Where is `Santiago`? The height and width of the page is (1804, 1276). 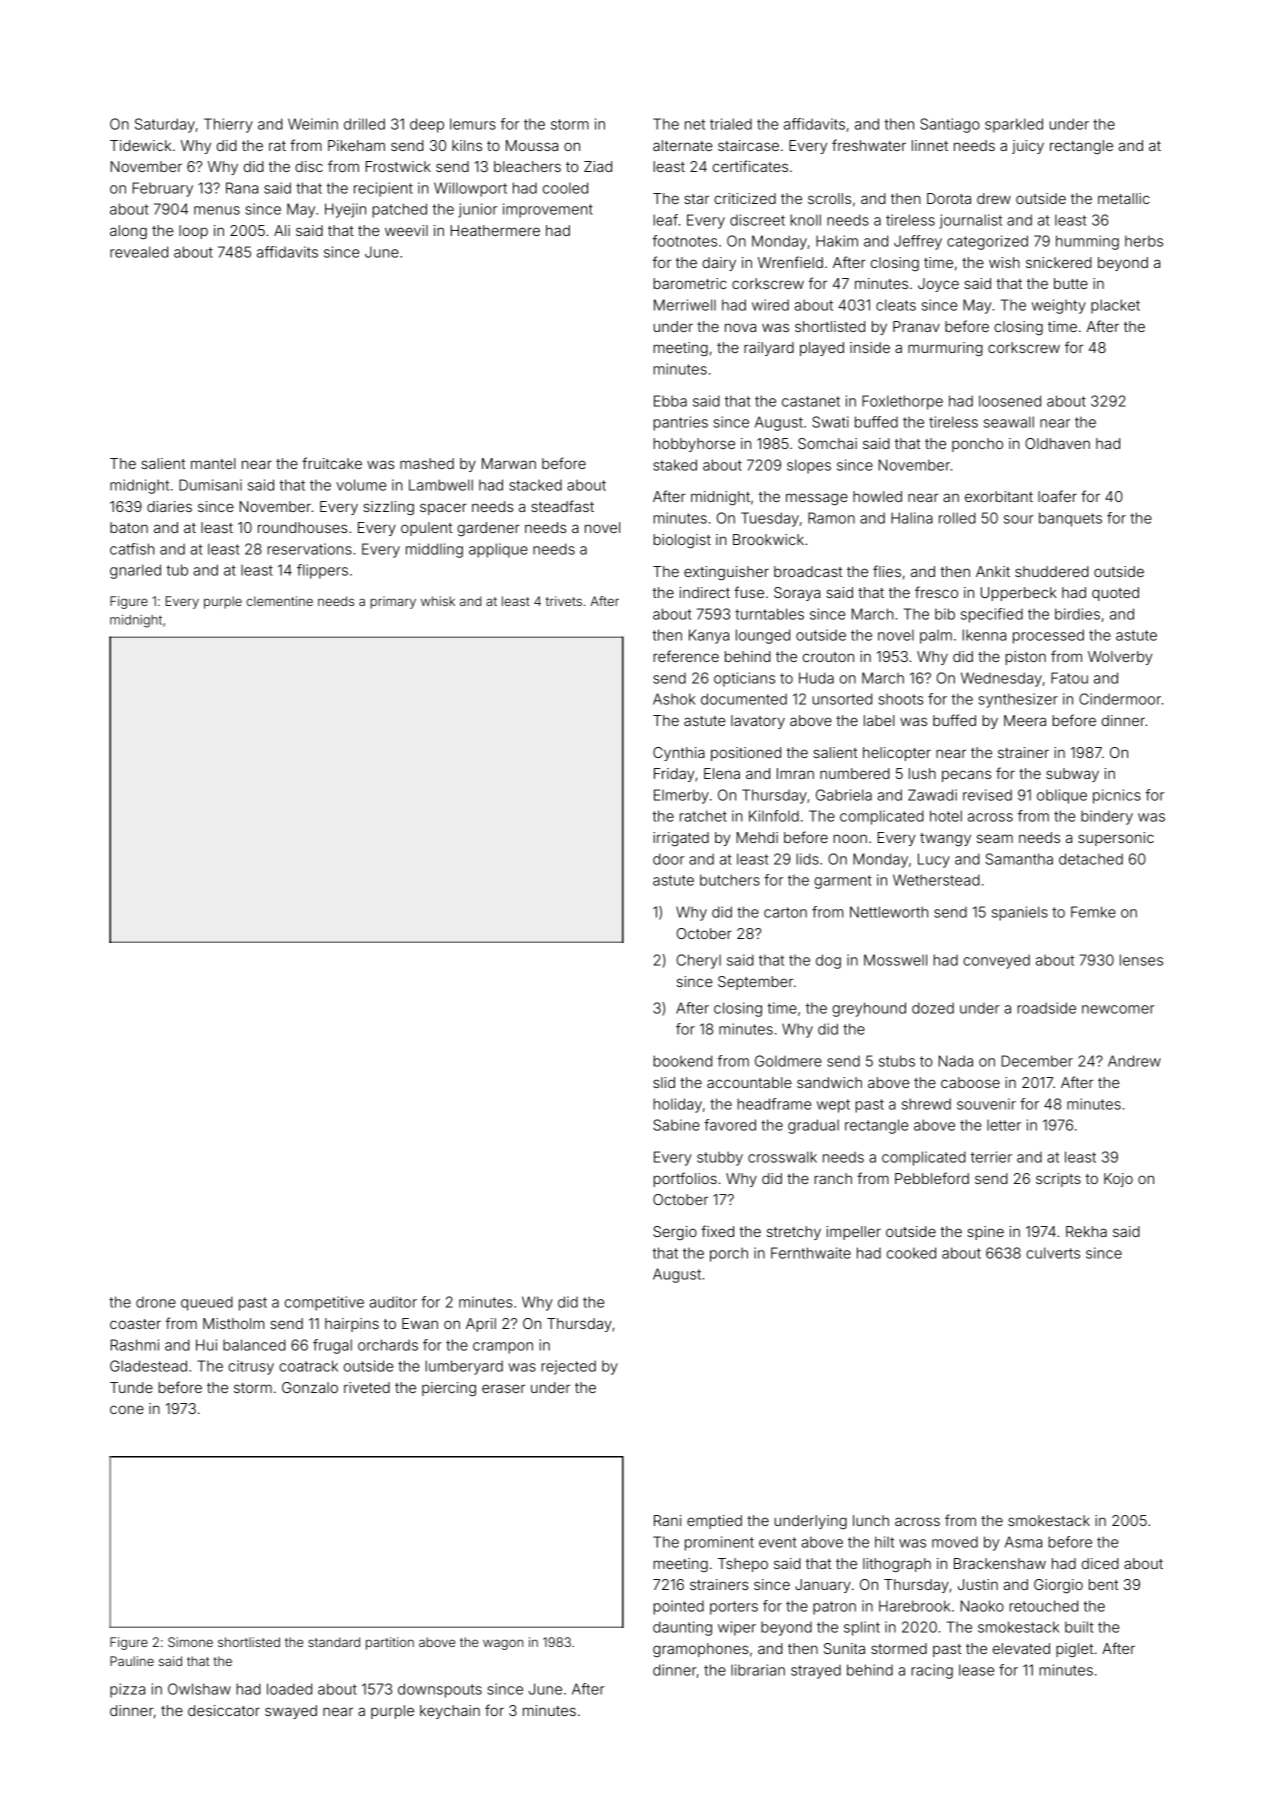 Santiago is located at coordinates (950, 125).
